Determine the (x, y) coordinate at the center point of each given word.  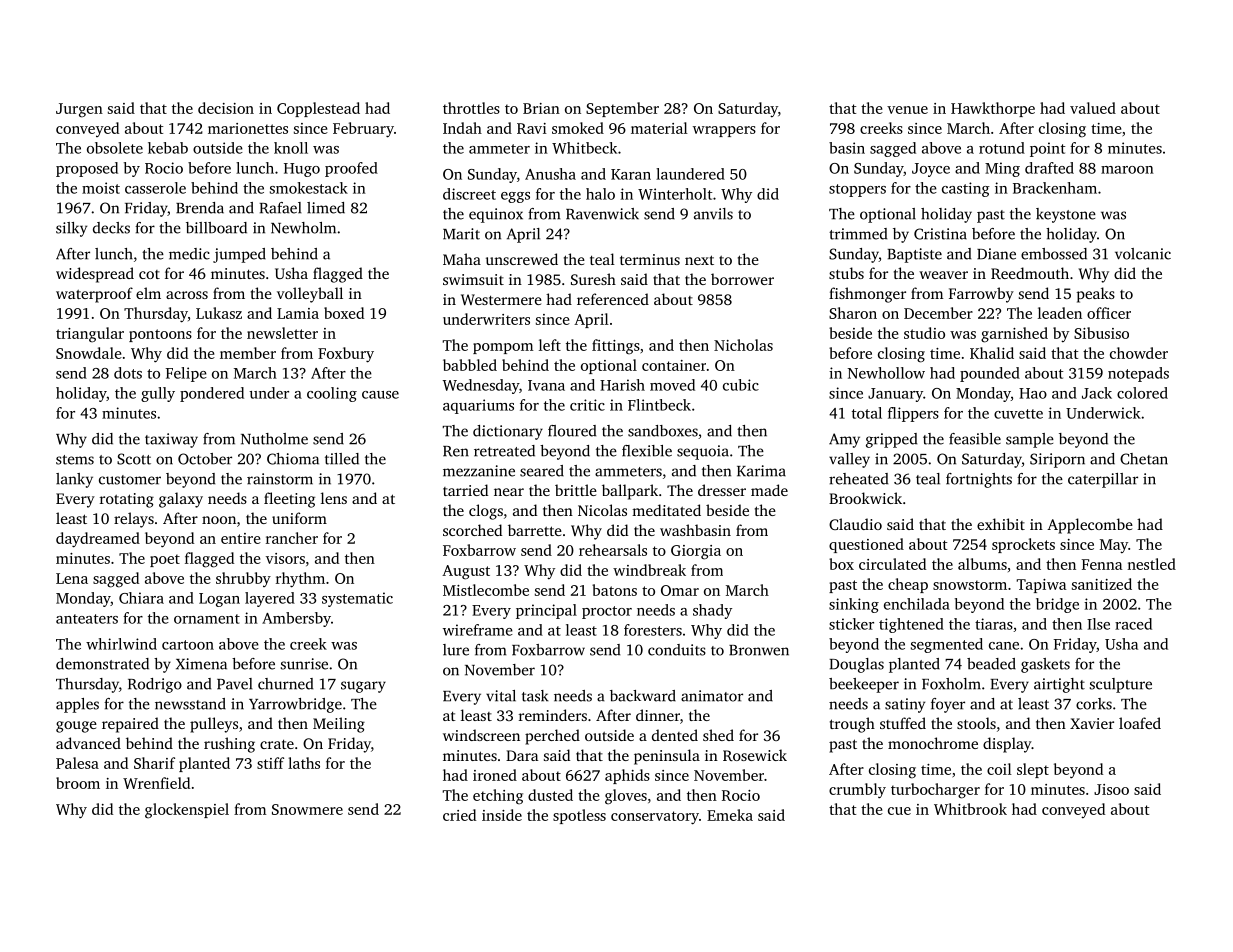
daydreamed (98, 540)
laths (304, 763)
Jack (1097, 393)
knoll (291, 148)
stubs (846, 273)
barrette (535, 530)
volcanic (1143, 254)
